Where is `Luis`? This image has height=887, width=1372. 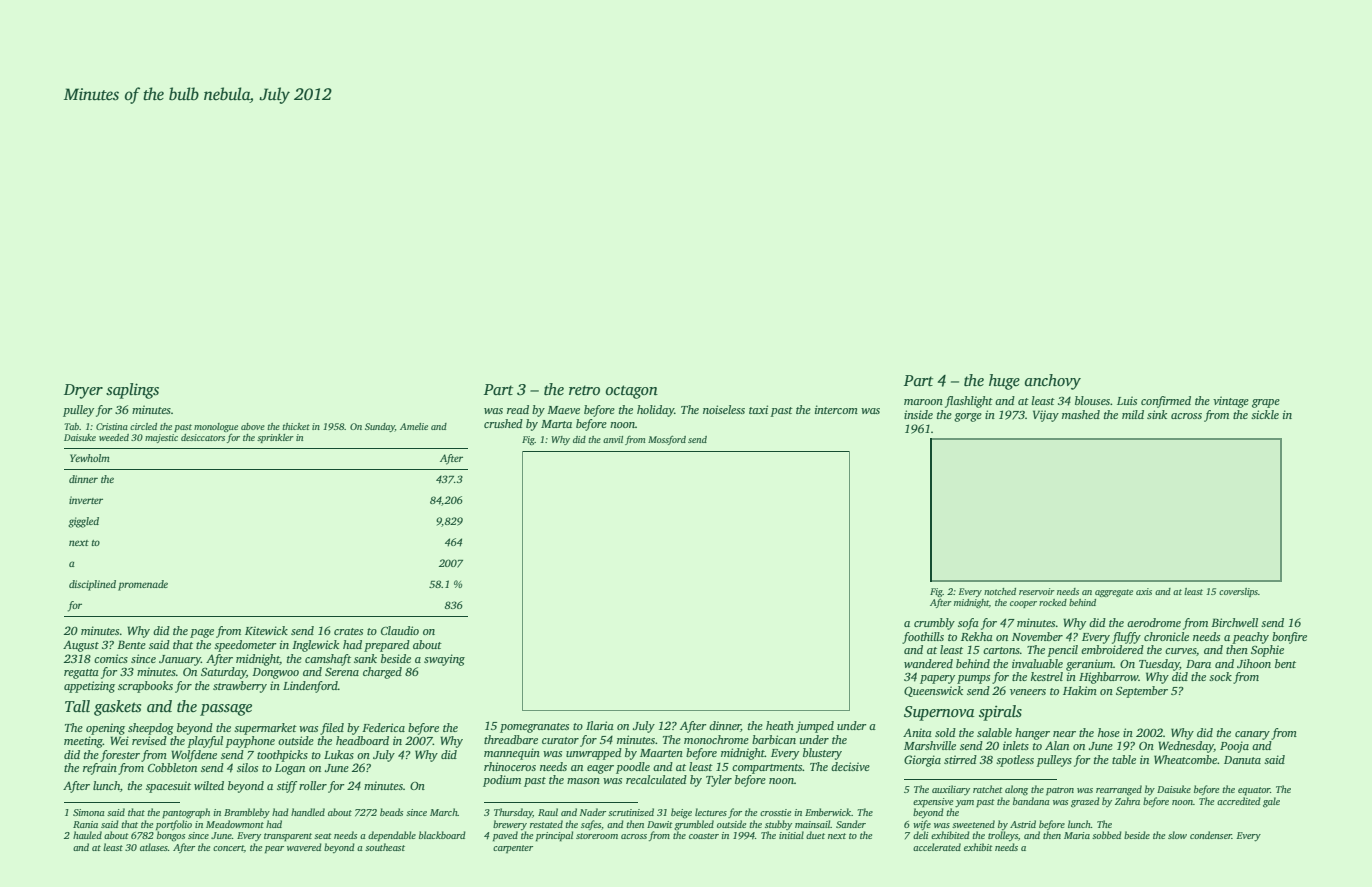
Luis is located at coordinates (1127, 400).
